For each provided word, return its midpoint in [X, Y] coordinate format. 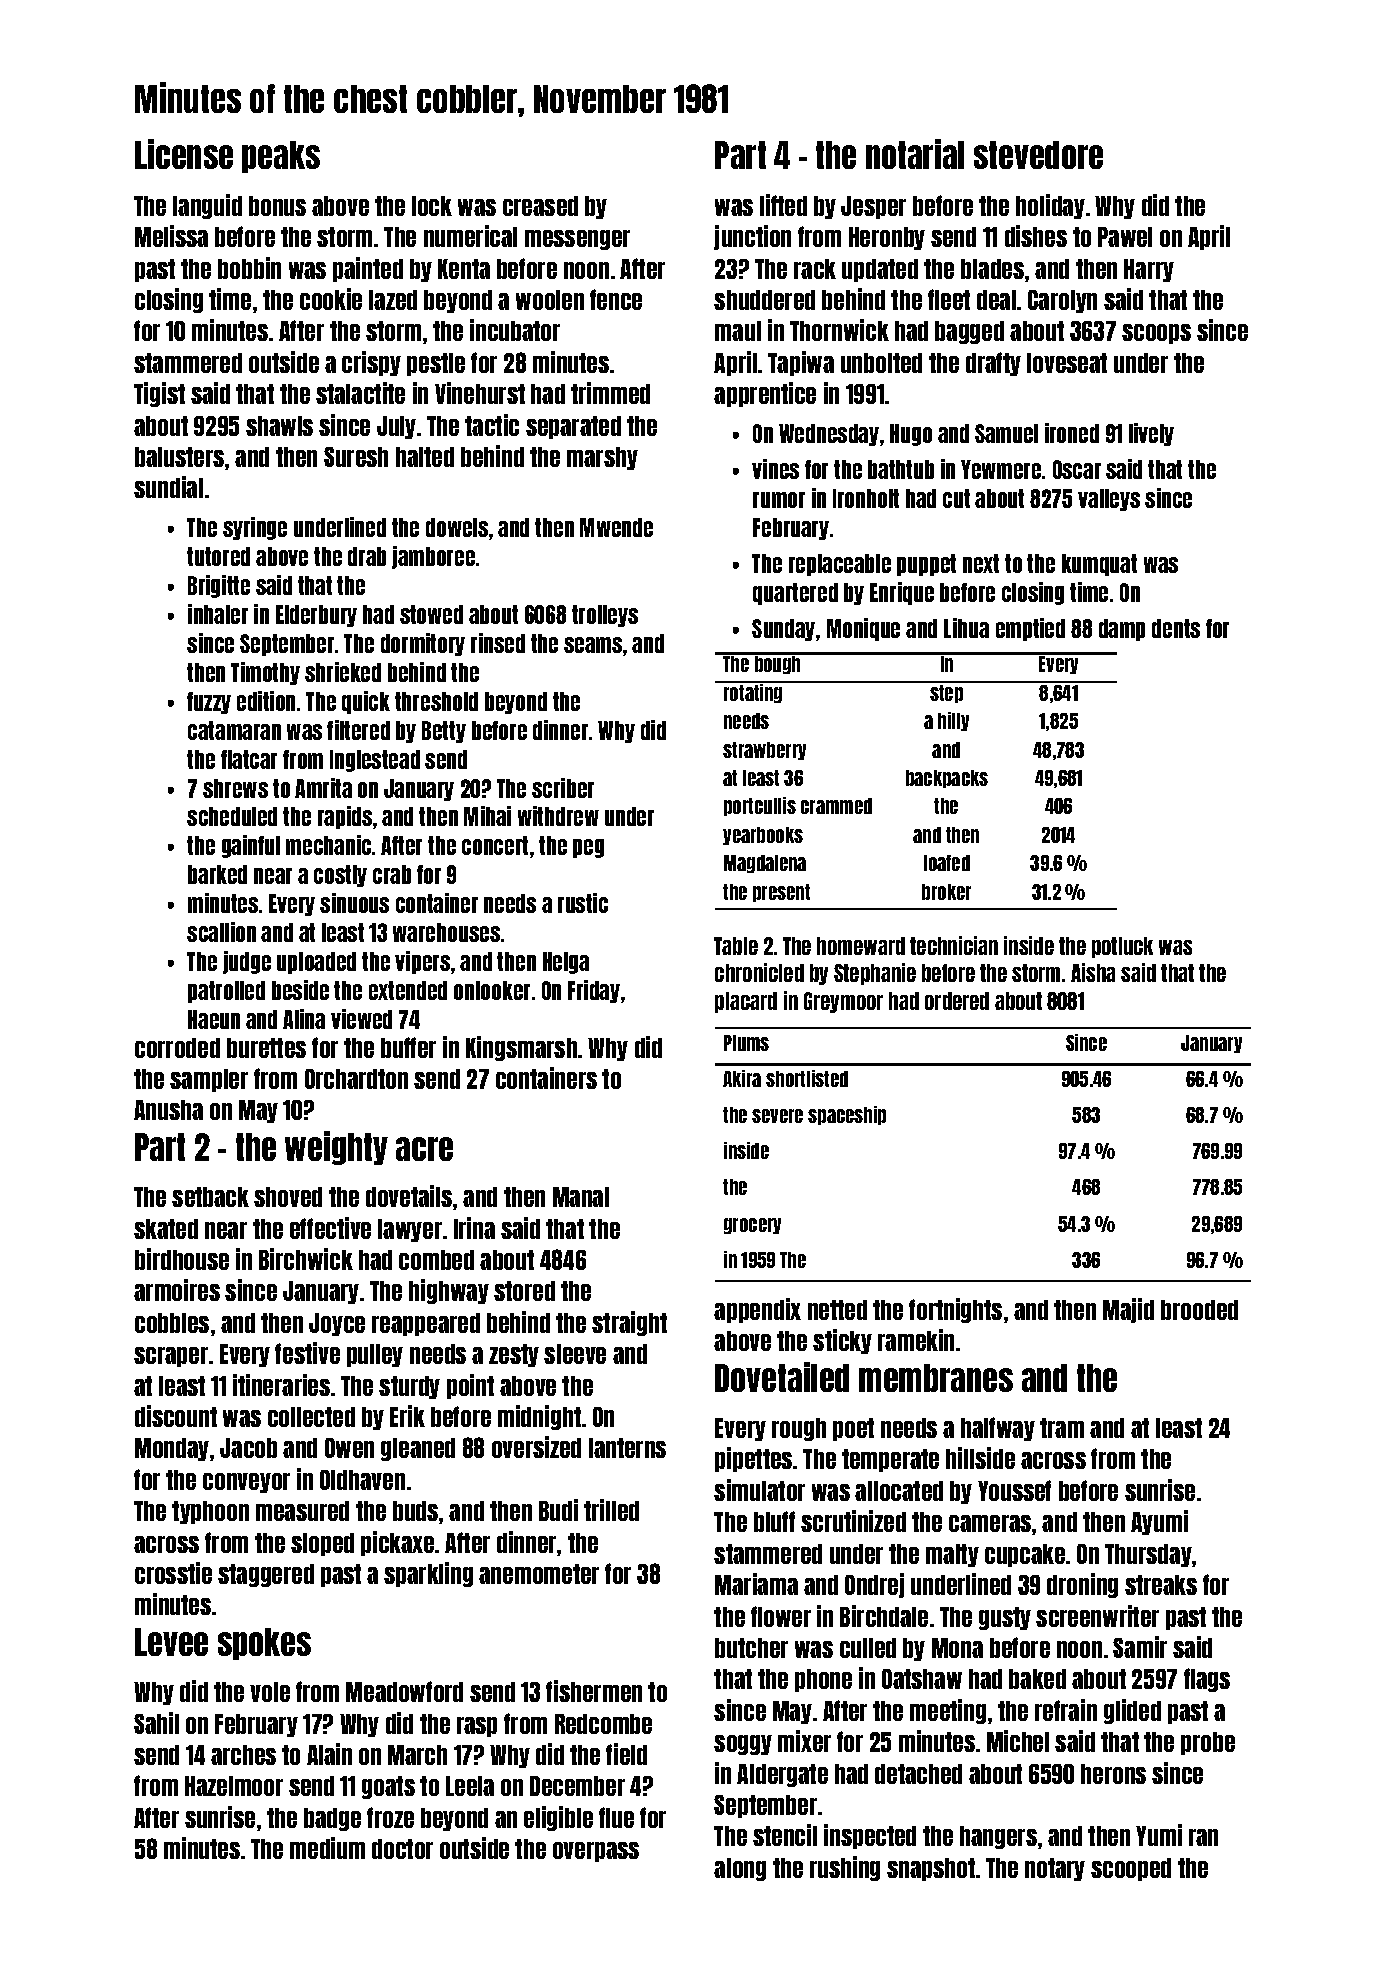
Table [736, 946]
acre [424, 1149]
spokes [264, 1644]
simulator [759, 1490]
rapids [345, 817]
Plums [746, 1043]
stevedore [1038, 155]
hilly [953, 721]
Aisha [1093, 972]
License [184, 154]
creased [540, 206]
